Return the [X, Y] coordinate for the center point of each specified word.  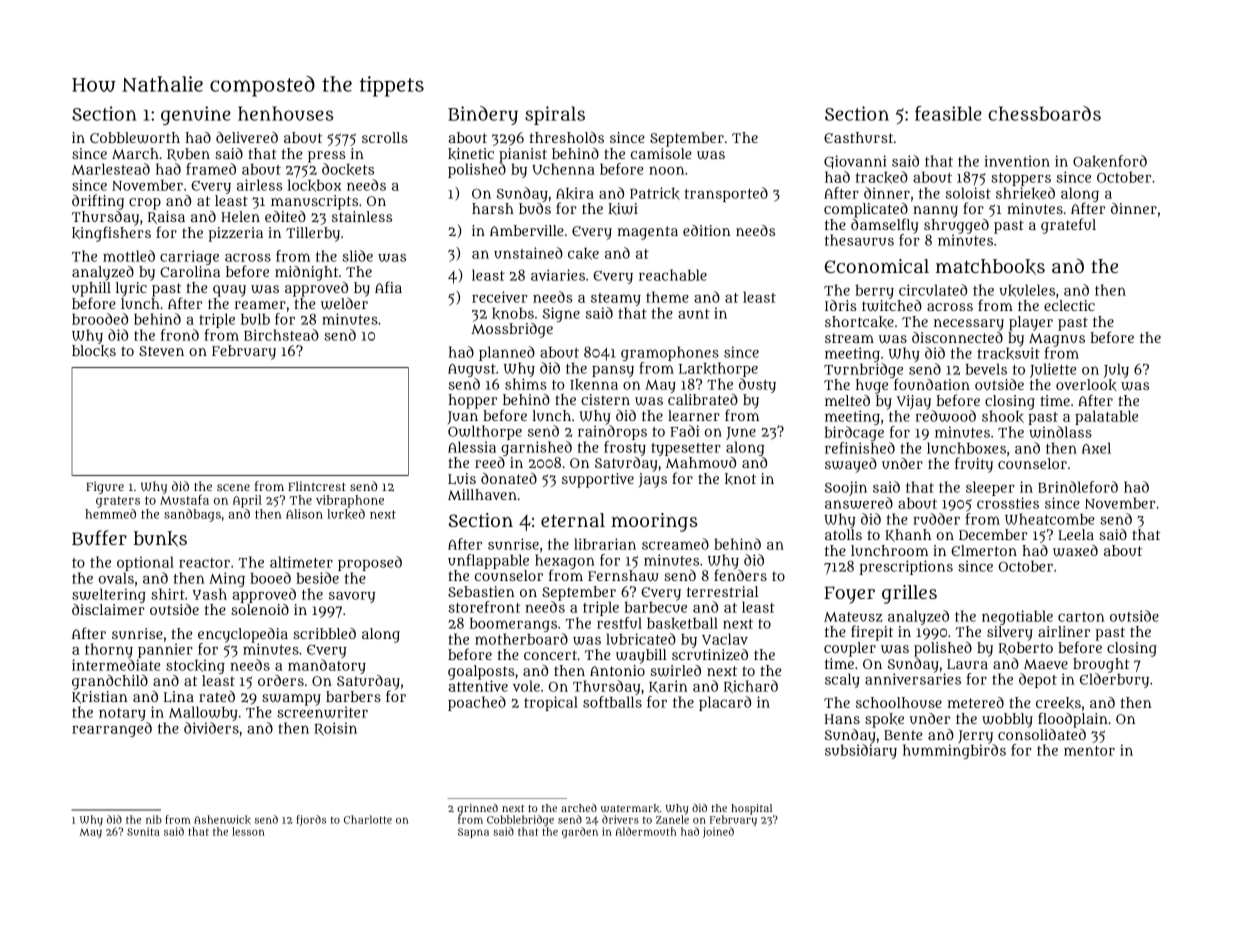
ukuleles [1027, 290]
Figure [105, 487]
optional [145, 563]
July [1116, 370]
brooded [100, 319]
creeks [1058, 703]
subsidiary [861, 751]
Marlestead [111, 169]
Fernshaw [623, 576]
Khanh [908, 535]
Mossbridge [512, 330]
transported [726, 194]
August [472, 370]
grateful [1068, 226]
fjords [311, 820]
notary [122, 714]
